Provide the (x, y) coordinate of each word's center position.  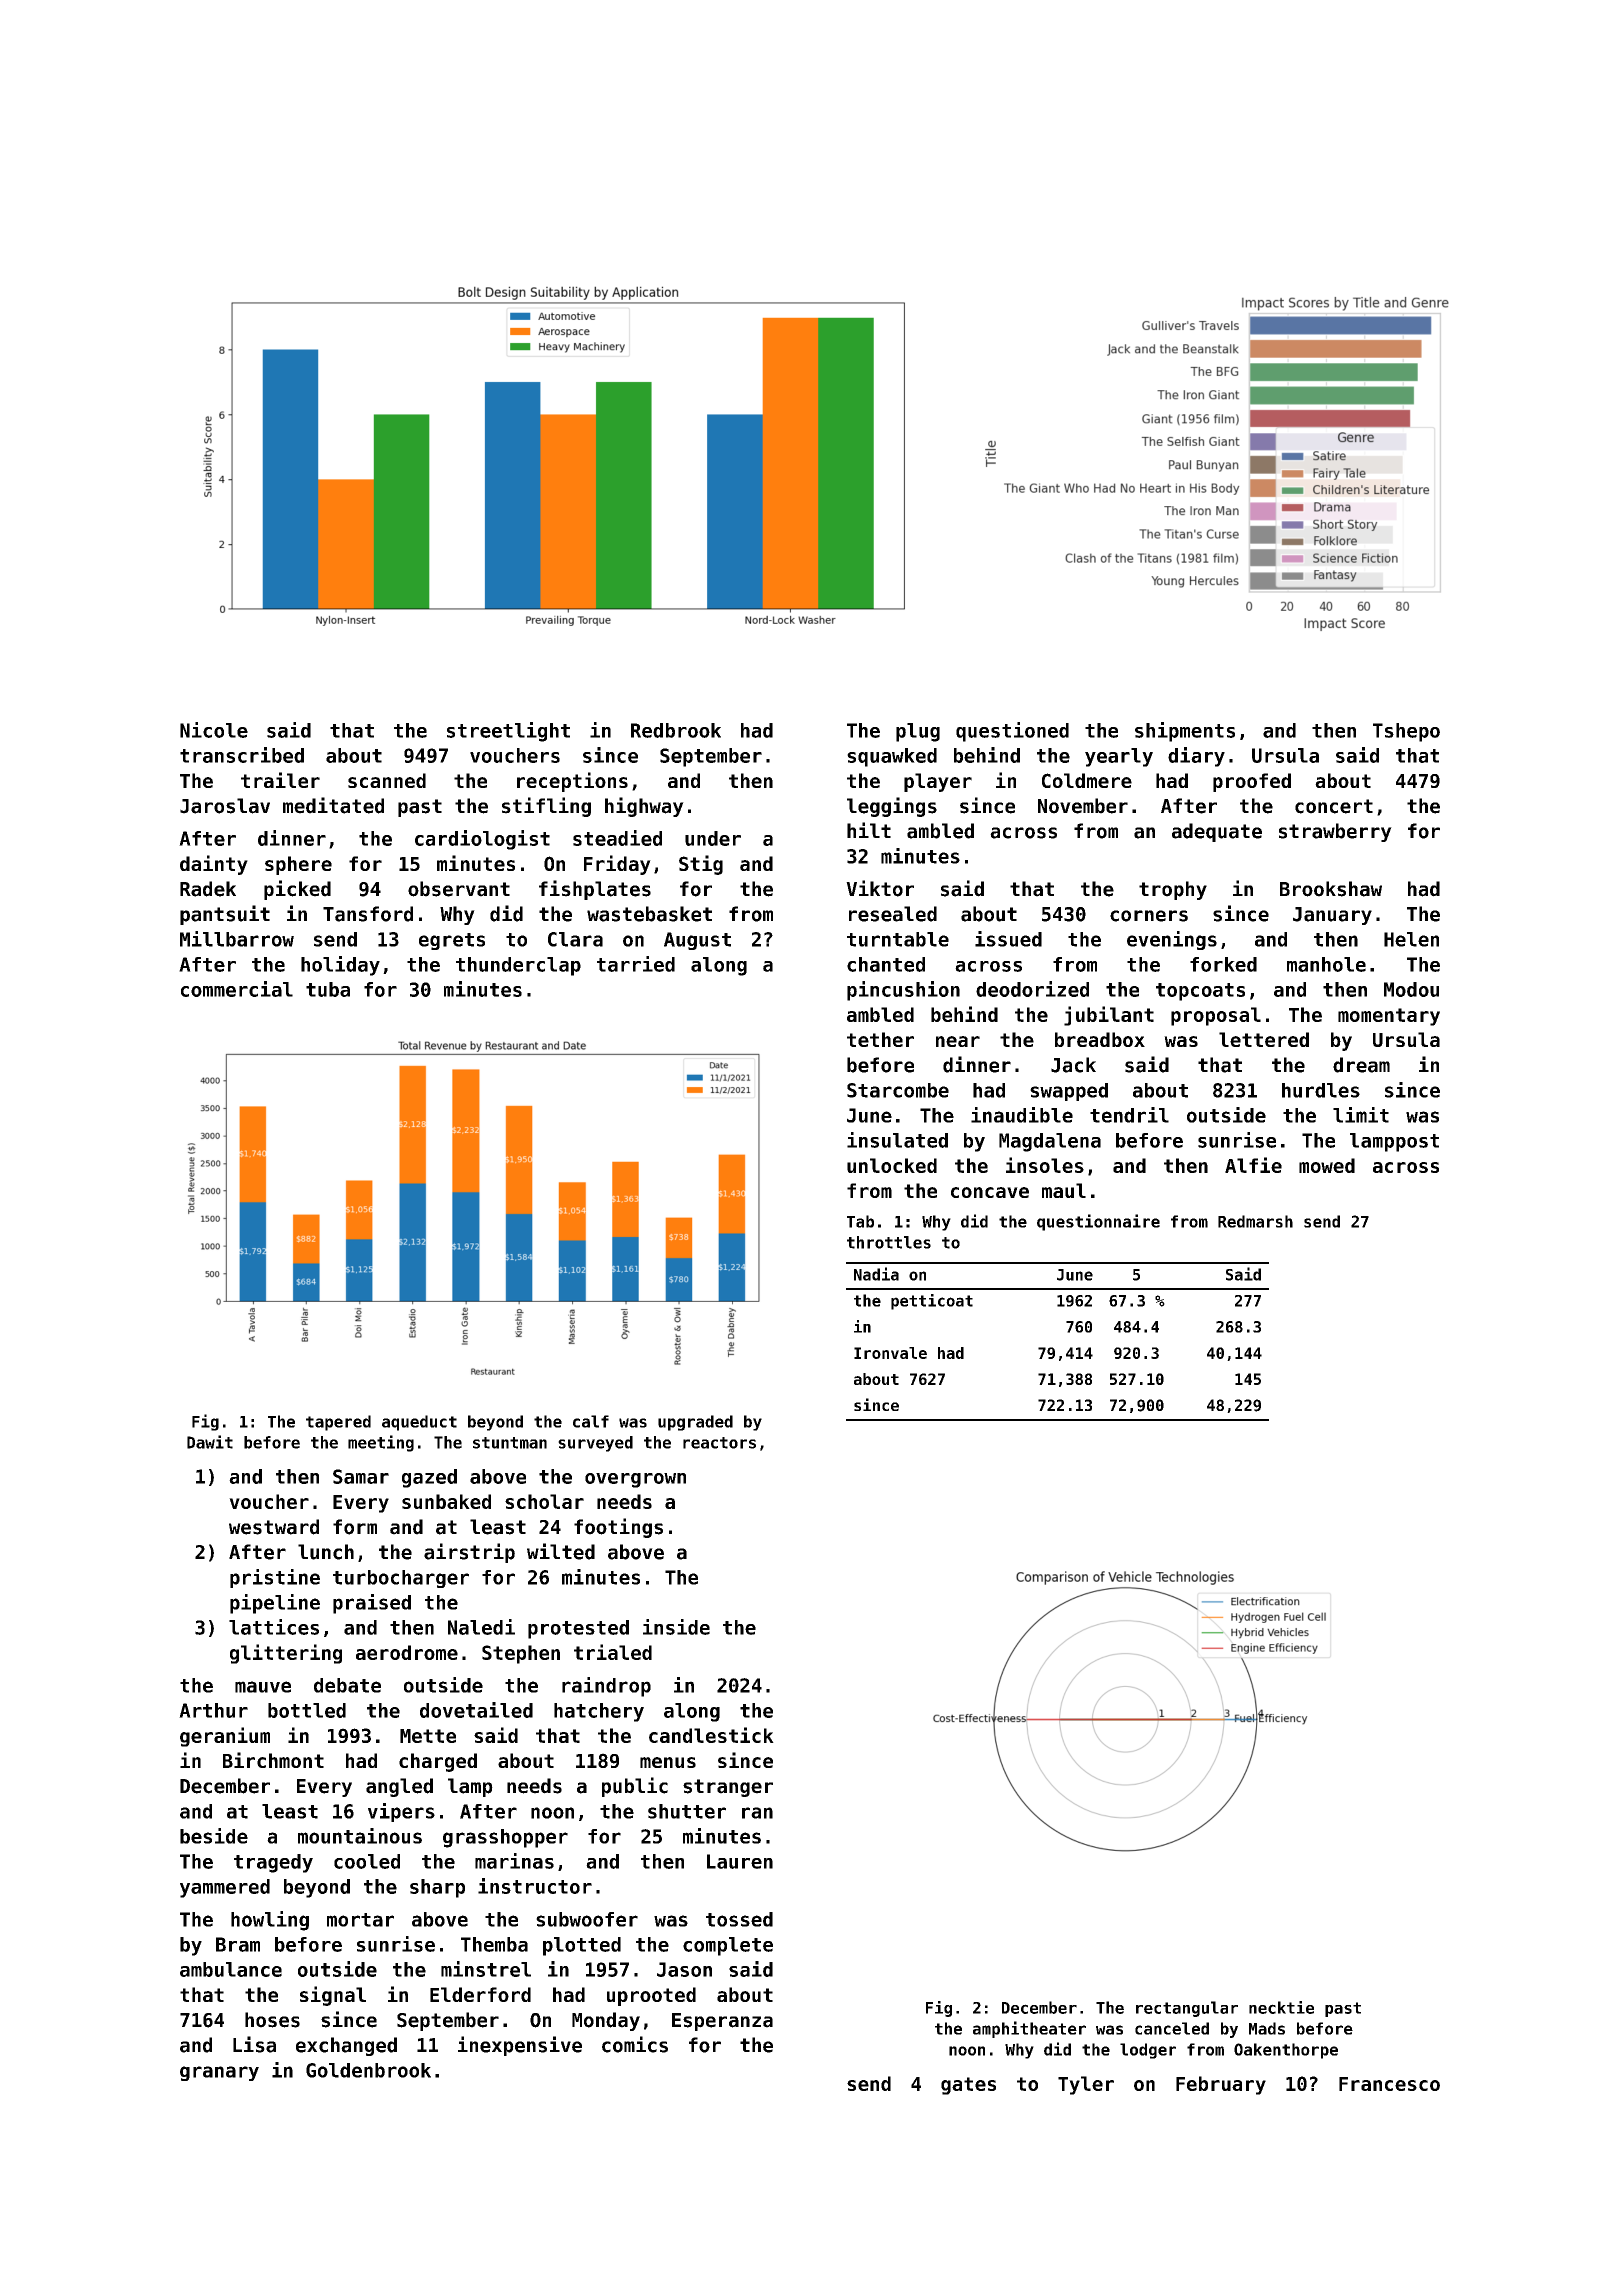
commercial (237, 989)
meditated (333, 805)
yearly (1119, 757)
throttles (889, 1242)
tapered (338, 1423)
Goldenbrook (368, 2070)
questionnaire (1098, 1222)
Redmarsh (1255, 1221)
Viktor (880, 888)
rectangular (1187, 2009)
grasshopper (505, 1838)
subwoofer (587, 1919)
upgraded (695, 1423)
